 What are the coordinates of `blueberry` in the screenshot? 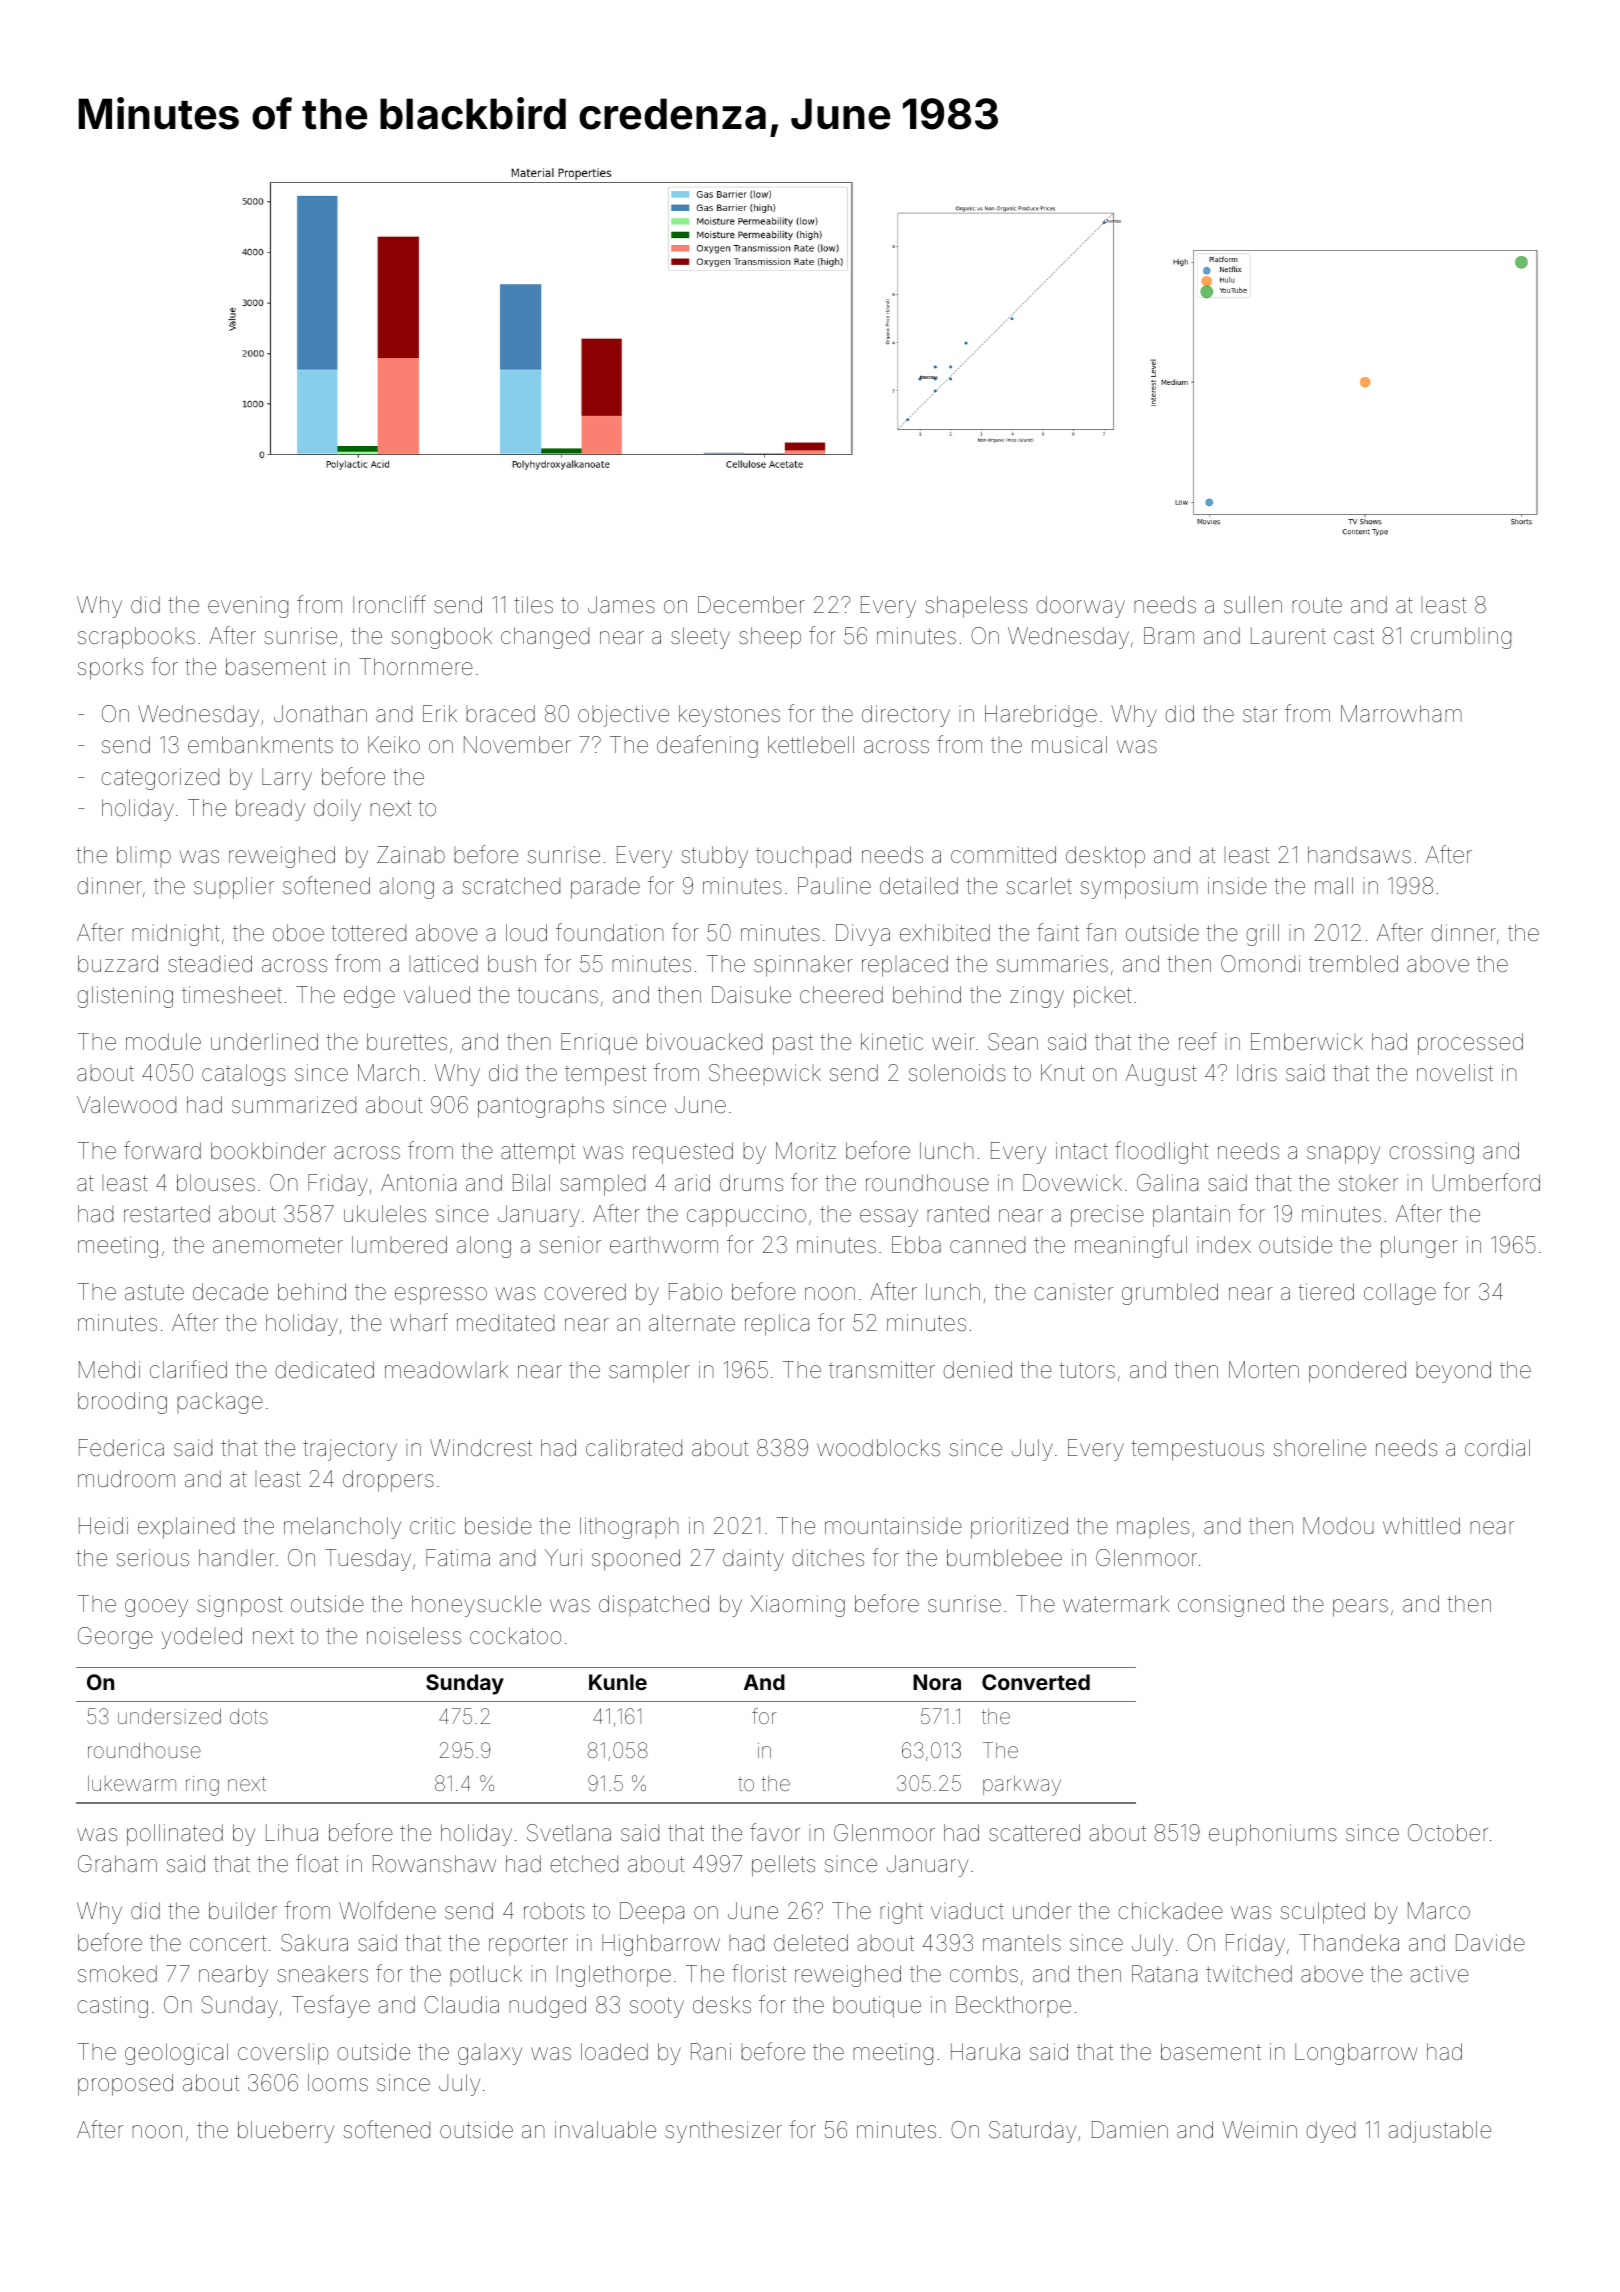 It's located at (286, 2132).
